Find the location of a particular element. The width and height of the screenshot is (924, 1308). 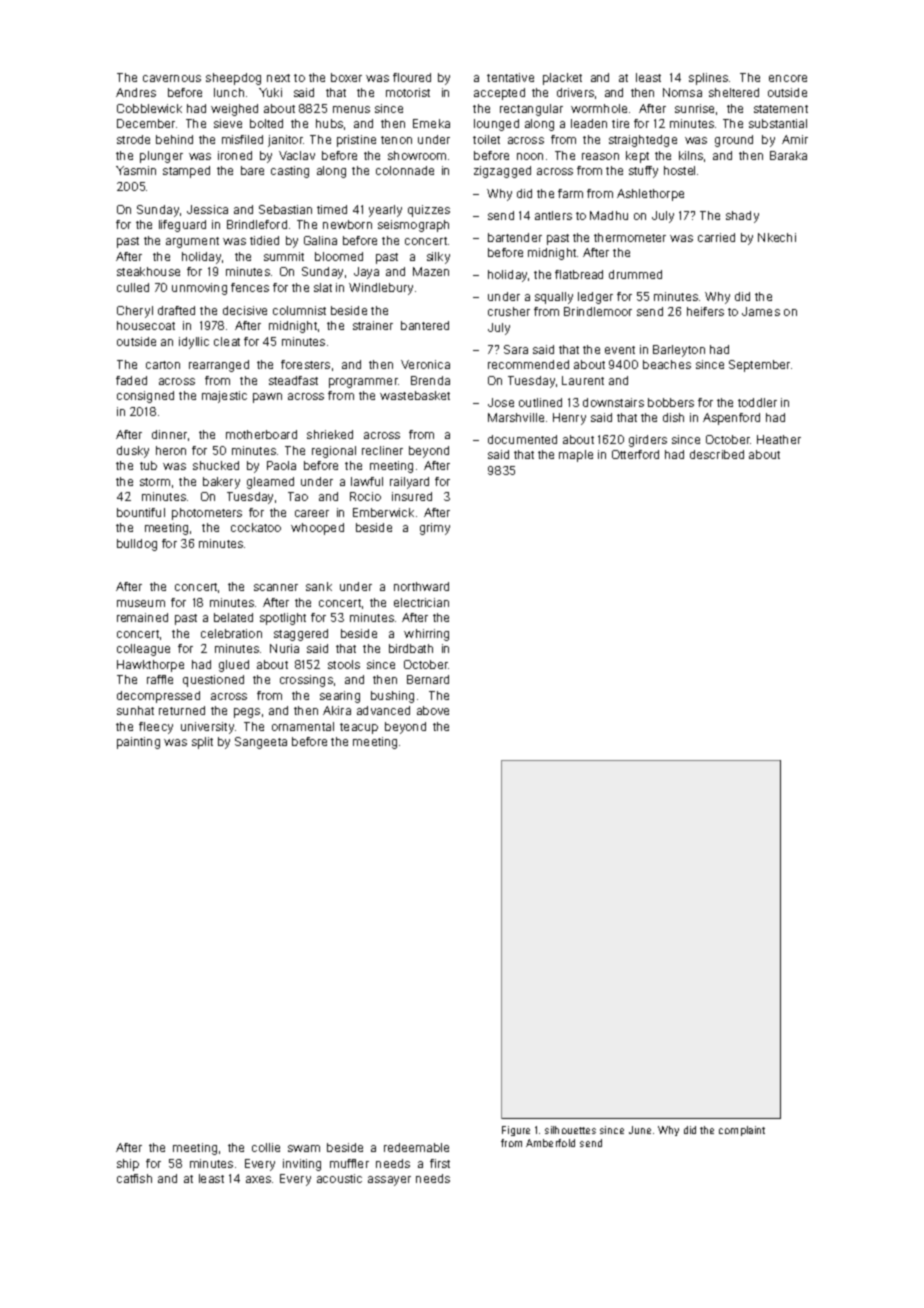

above is located at coordinates (433, 710).
